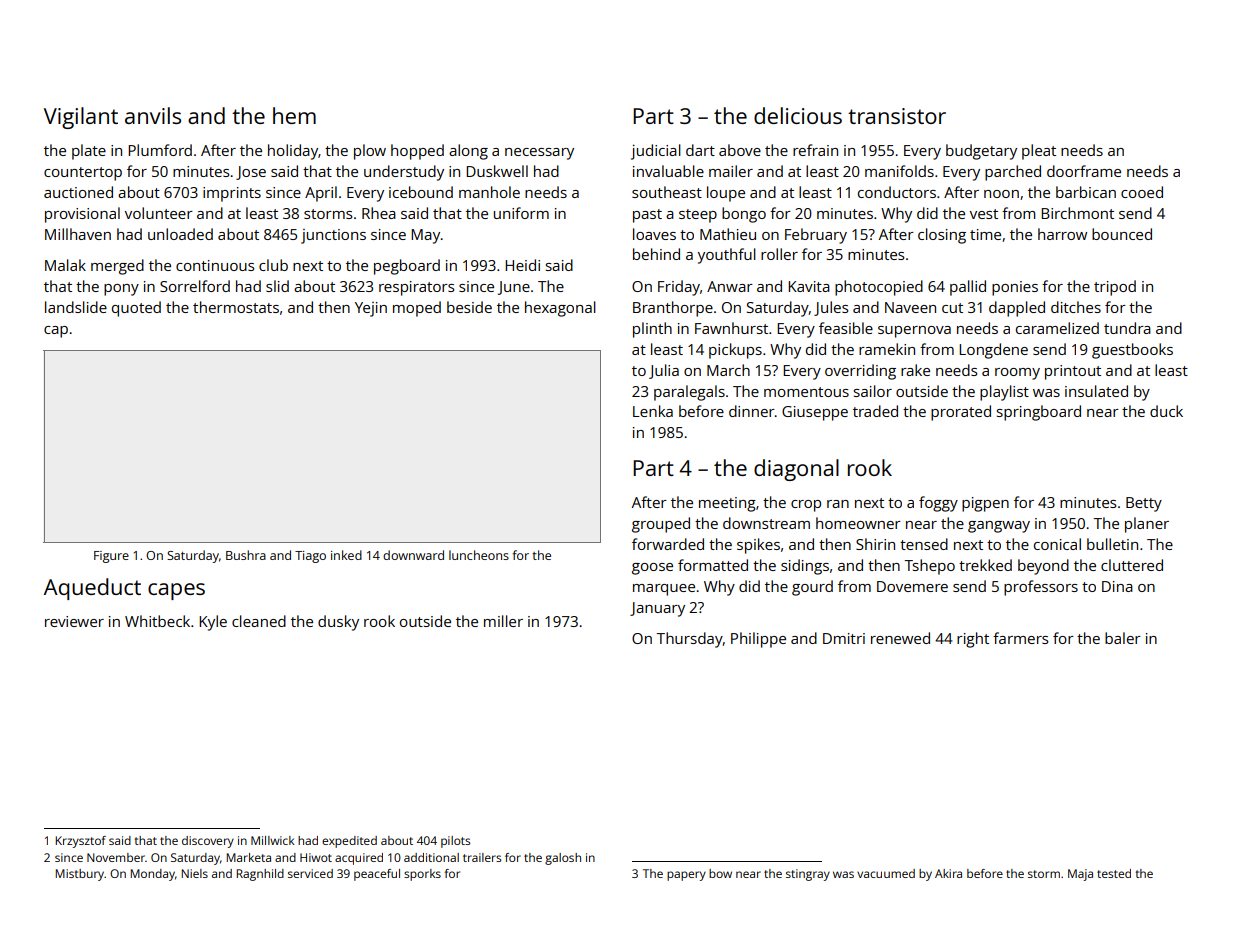 Image resolution: width=1233 pixels, height=952 pixels. What do you see at coordinates (1114, 873) in the image?
I see `tested` at bounding box center [1114, 873].
